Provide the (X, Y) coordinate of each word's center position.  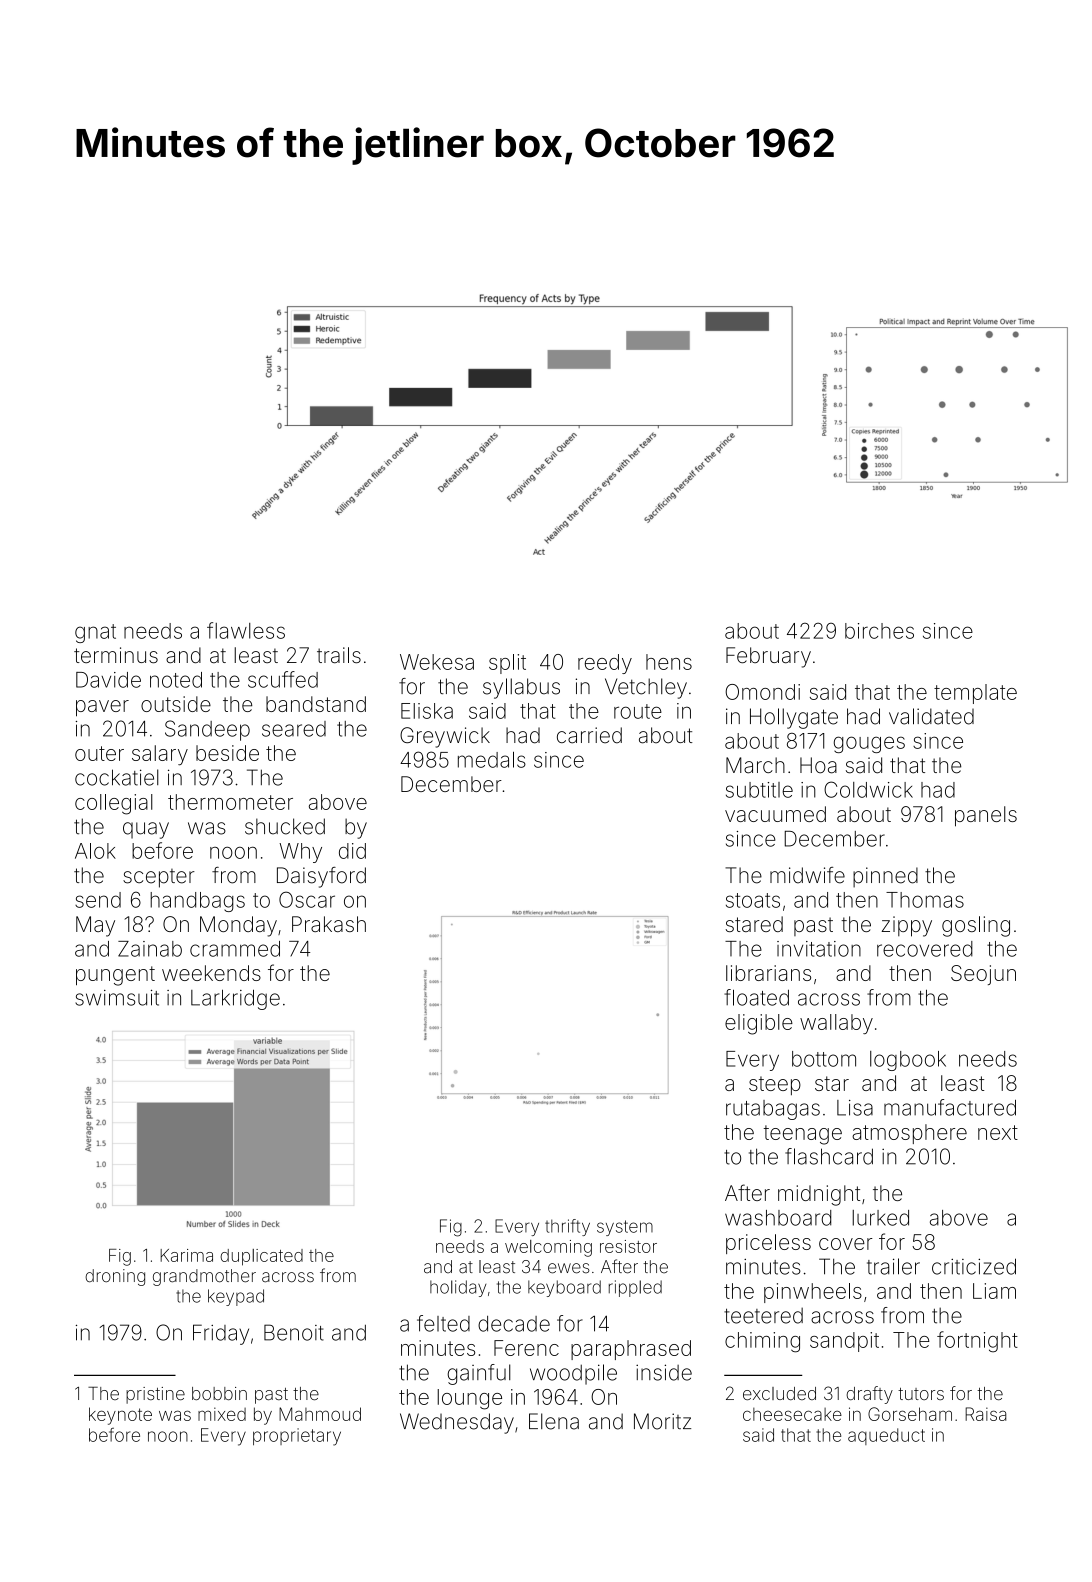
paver (102, 708)
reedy (605, 664)
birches (879, 631)
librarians (768, 973)
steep (775, 1085)
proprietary (297, 1437)
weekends (211, 973)
